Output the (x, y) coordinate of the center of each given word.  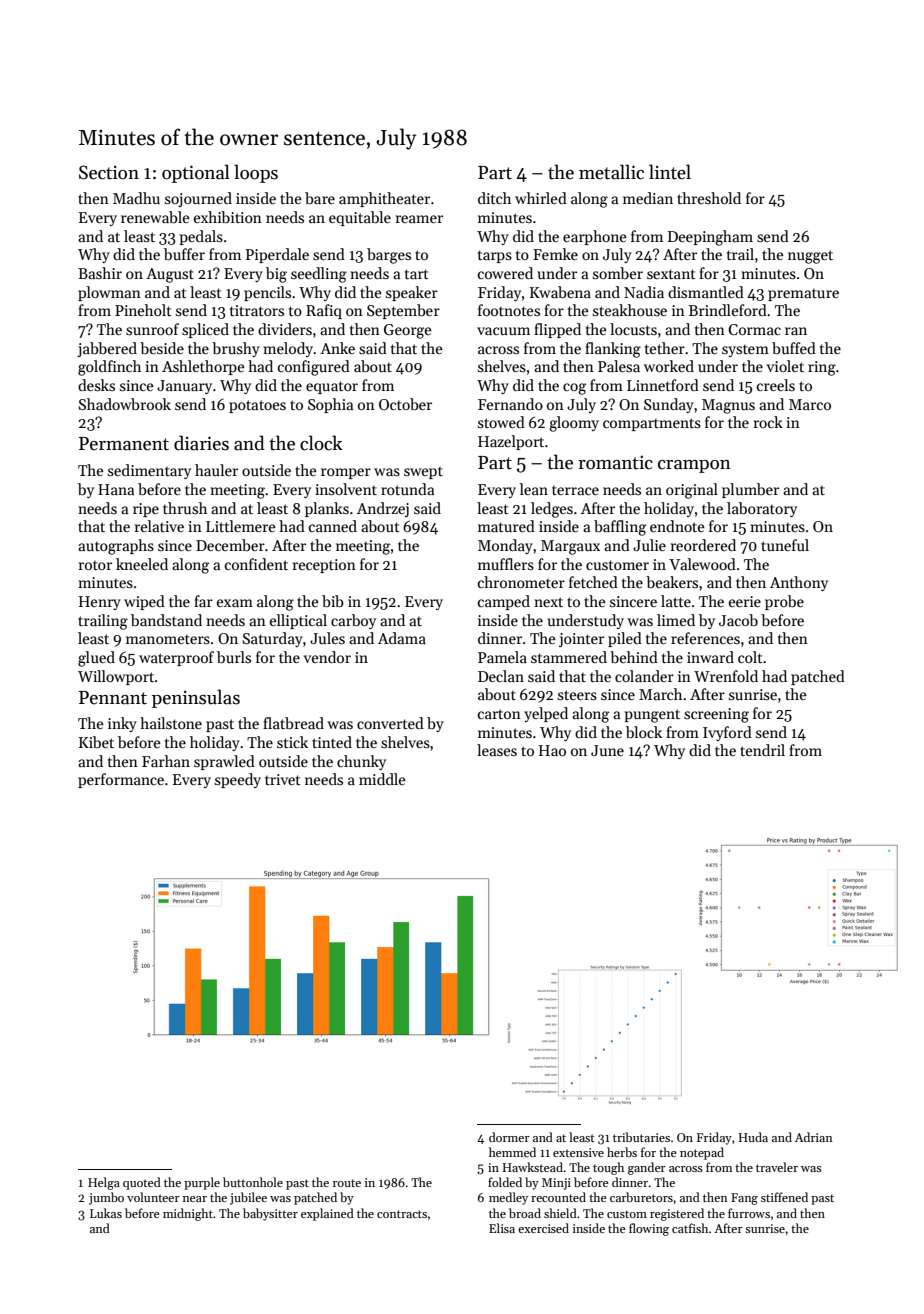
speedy (238, 780)
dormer (509, 1137)
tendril (762, 750)
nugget (810, 257)
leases (497, 750)
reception (324, 566)
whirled (541, 198)
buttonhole (253, 1182)
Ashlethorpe (203, 367)
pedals (201, 237)
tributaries (641, 1137)
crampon (694, 466)
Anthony (799, 583)
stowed (501, 422)
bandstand (166, 620)
